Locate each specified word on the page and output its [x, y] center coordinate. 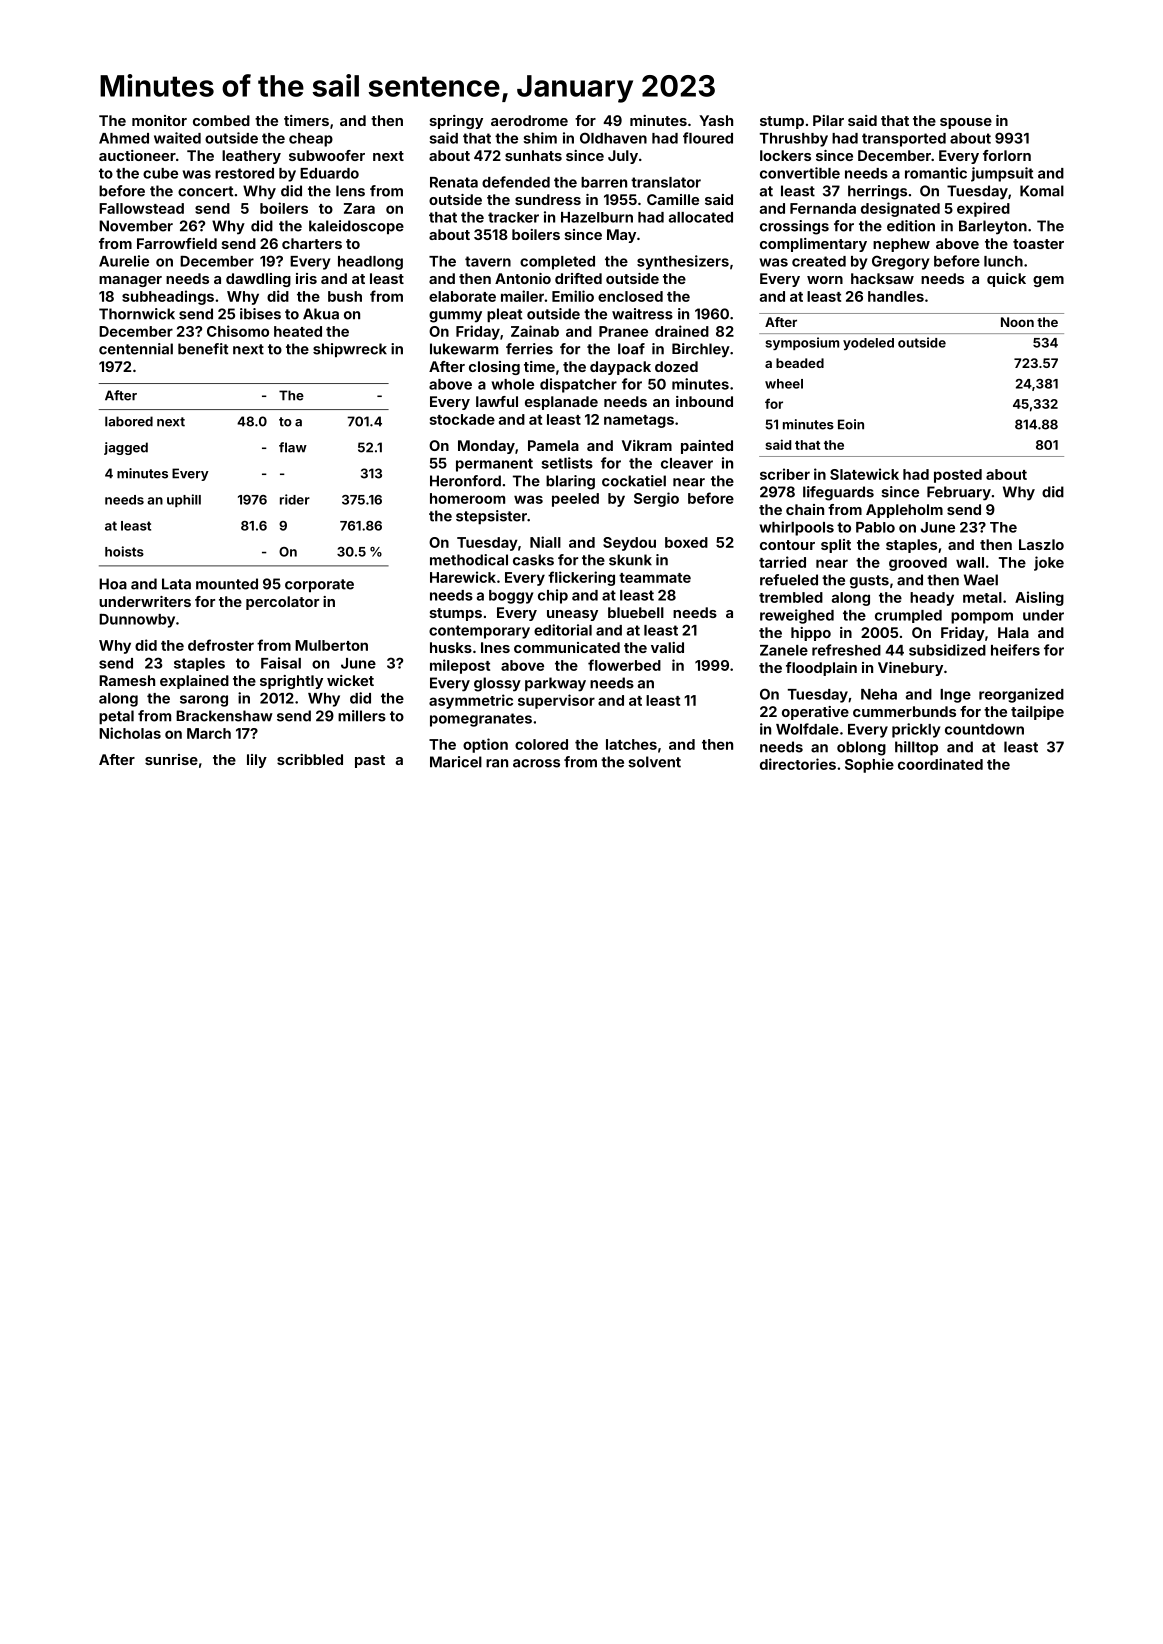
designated [900, 209]
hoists [124, 551]
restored [244, 173]
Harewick [463, 577]
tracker [513, 217]
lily [257, 761]
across [536, 763]
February [959, 493]
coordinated [940, 764]
